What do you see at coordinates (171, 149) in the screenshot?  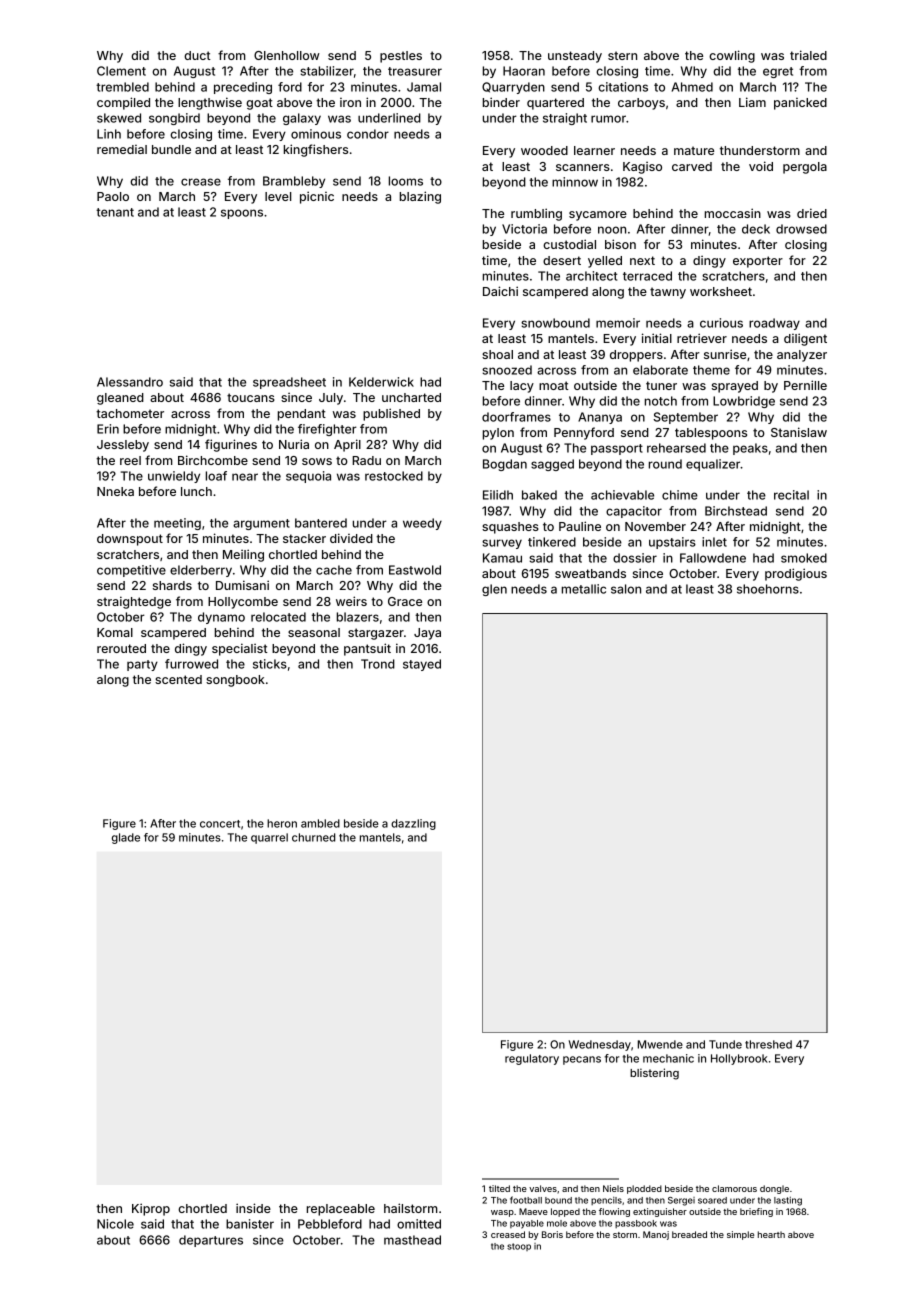 I see `bundle` at bounding box center [171, 149].
